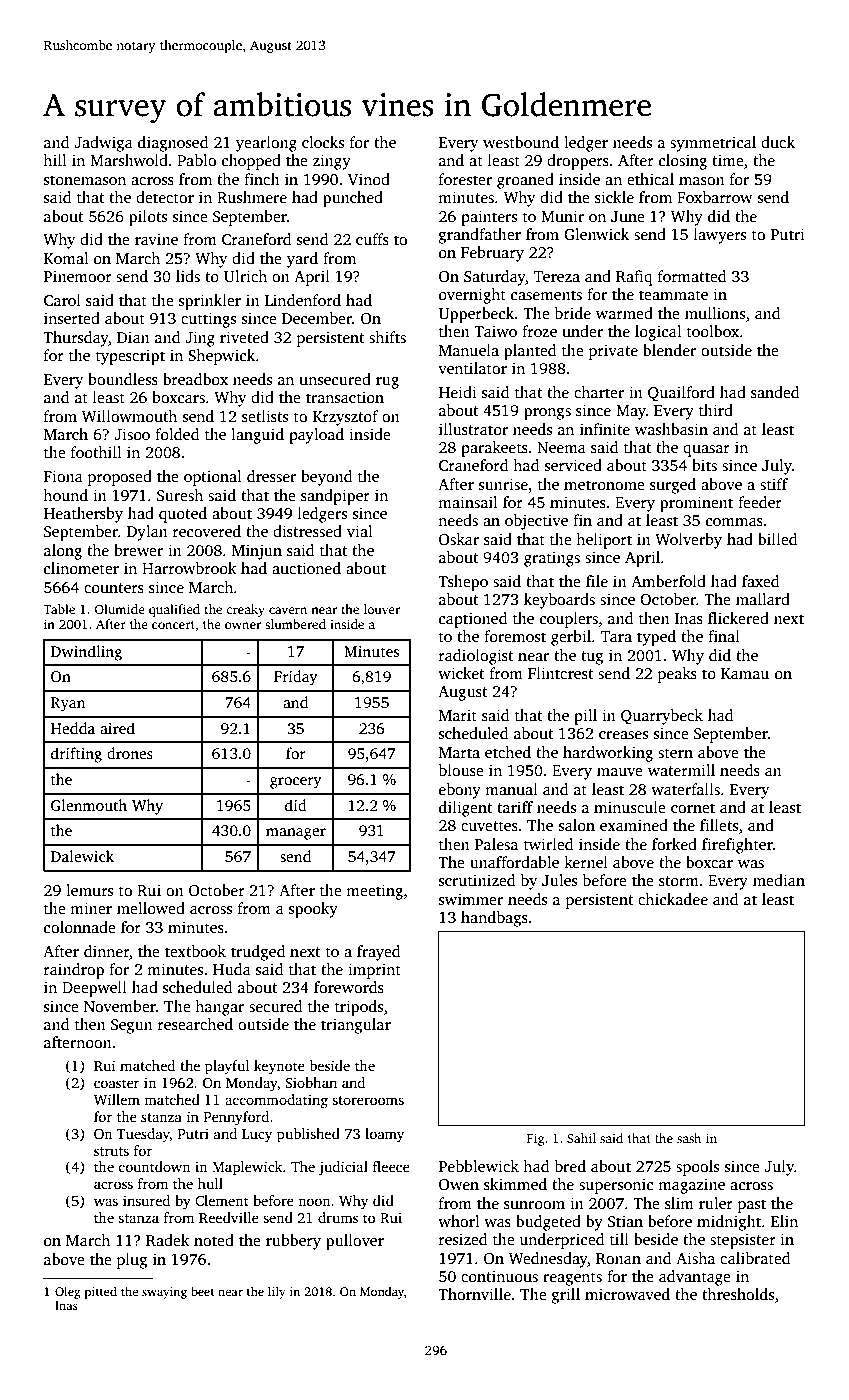 Image resolution: width=849 pixels, height=1400 pixels. What do you see at coordinates (689, 1138) in the screenshot?
I see `sash` at bounding box center [689, 1138].
